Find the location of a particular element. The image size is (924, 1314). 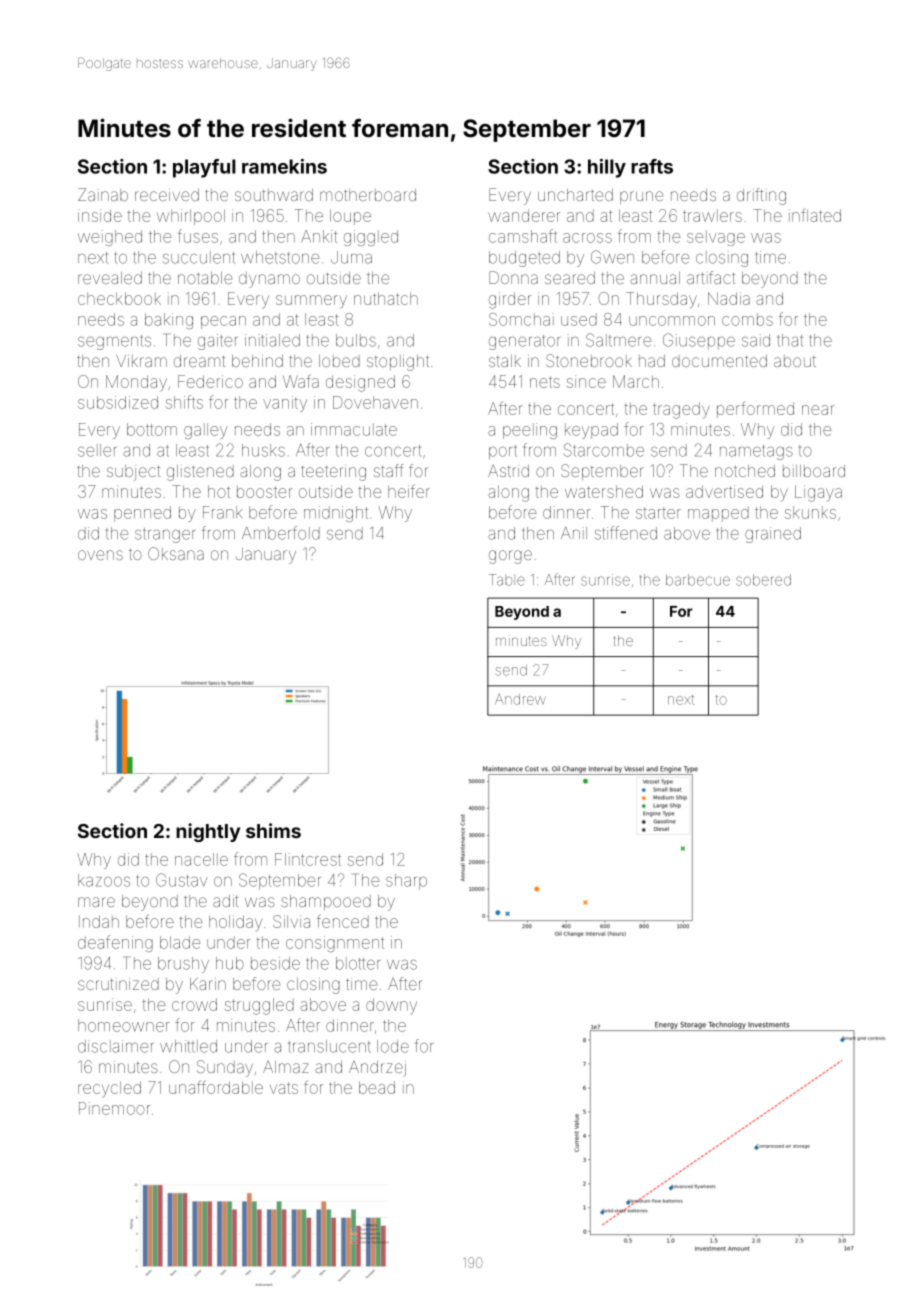

downy is located at coordinates (391, 1006).
